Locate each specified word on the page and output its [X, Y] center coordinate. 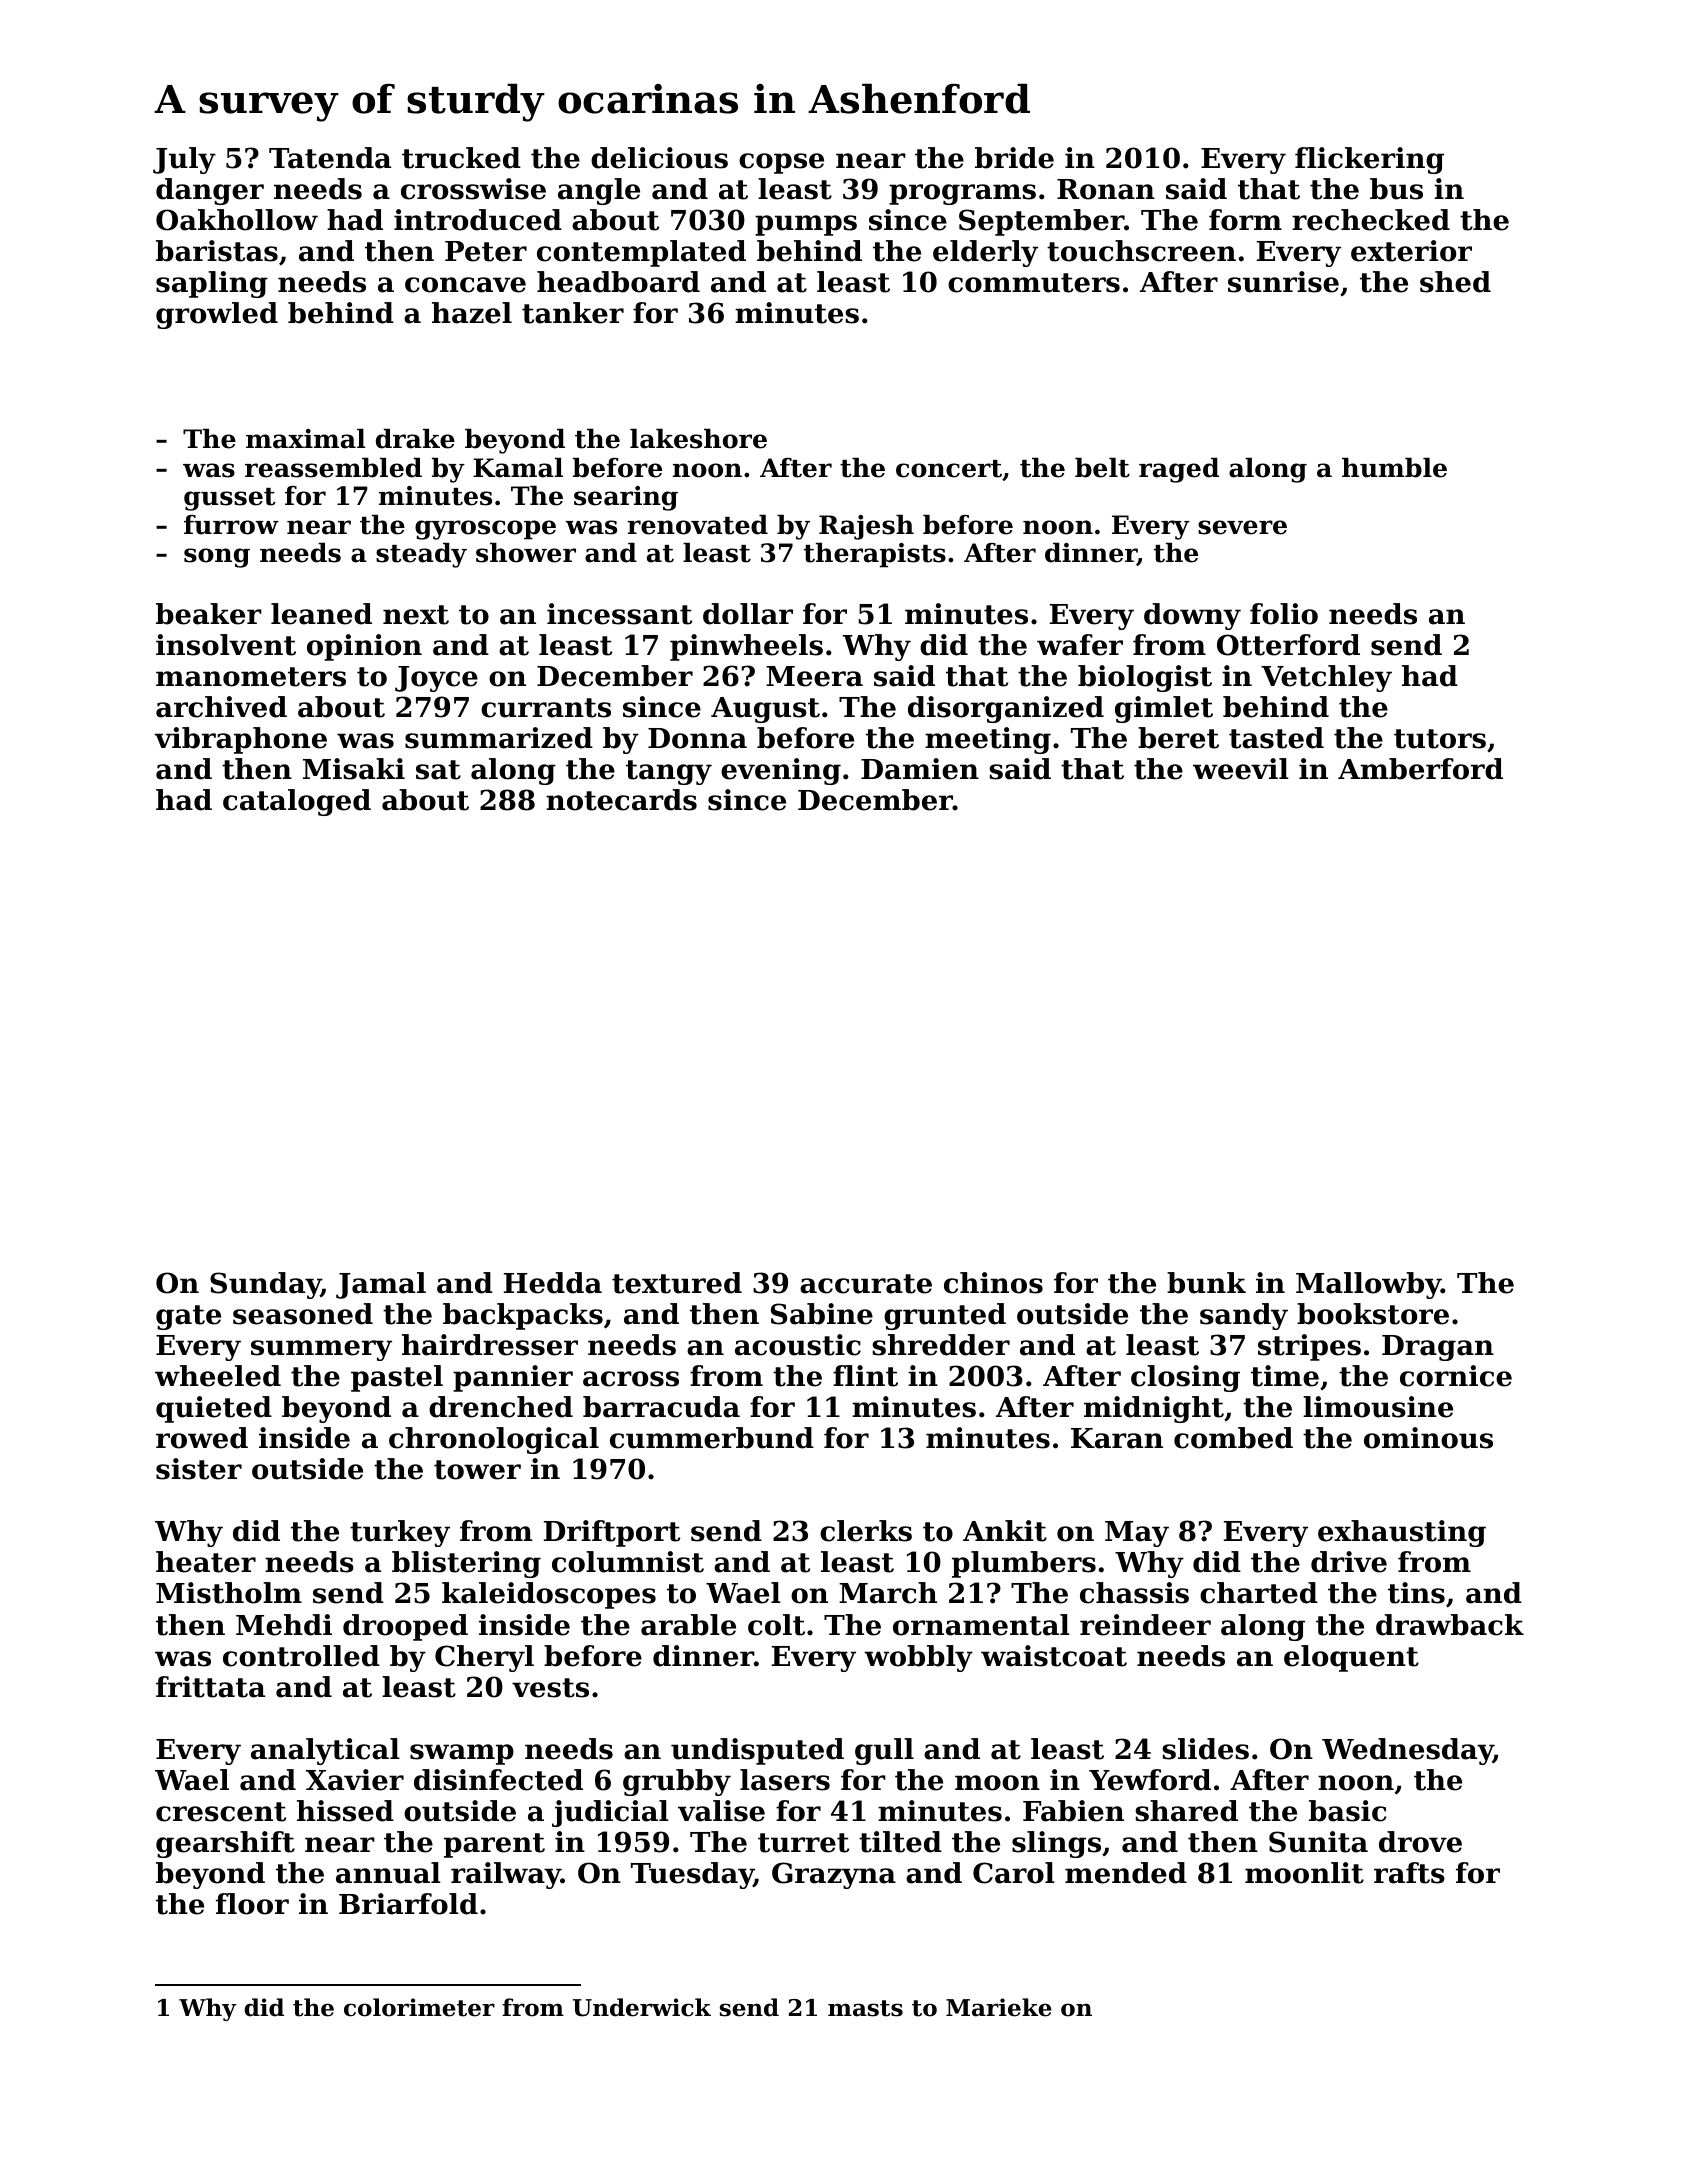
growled [217, 315]
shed [1455, 282]
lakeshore [698, 439]
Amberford [1420, 769]
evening [781, 771]
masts [865, 2008]
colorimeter [419, 2007]
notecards [621, 800]
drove [1420, 1842]
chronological [494, 1440]
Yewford [1150, 1780]
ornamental [981, 1625]
